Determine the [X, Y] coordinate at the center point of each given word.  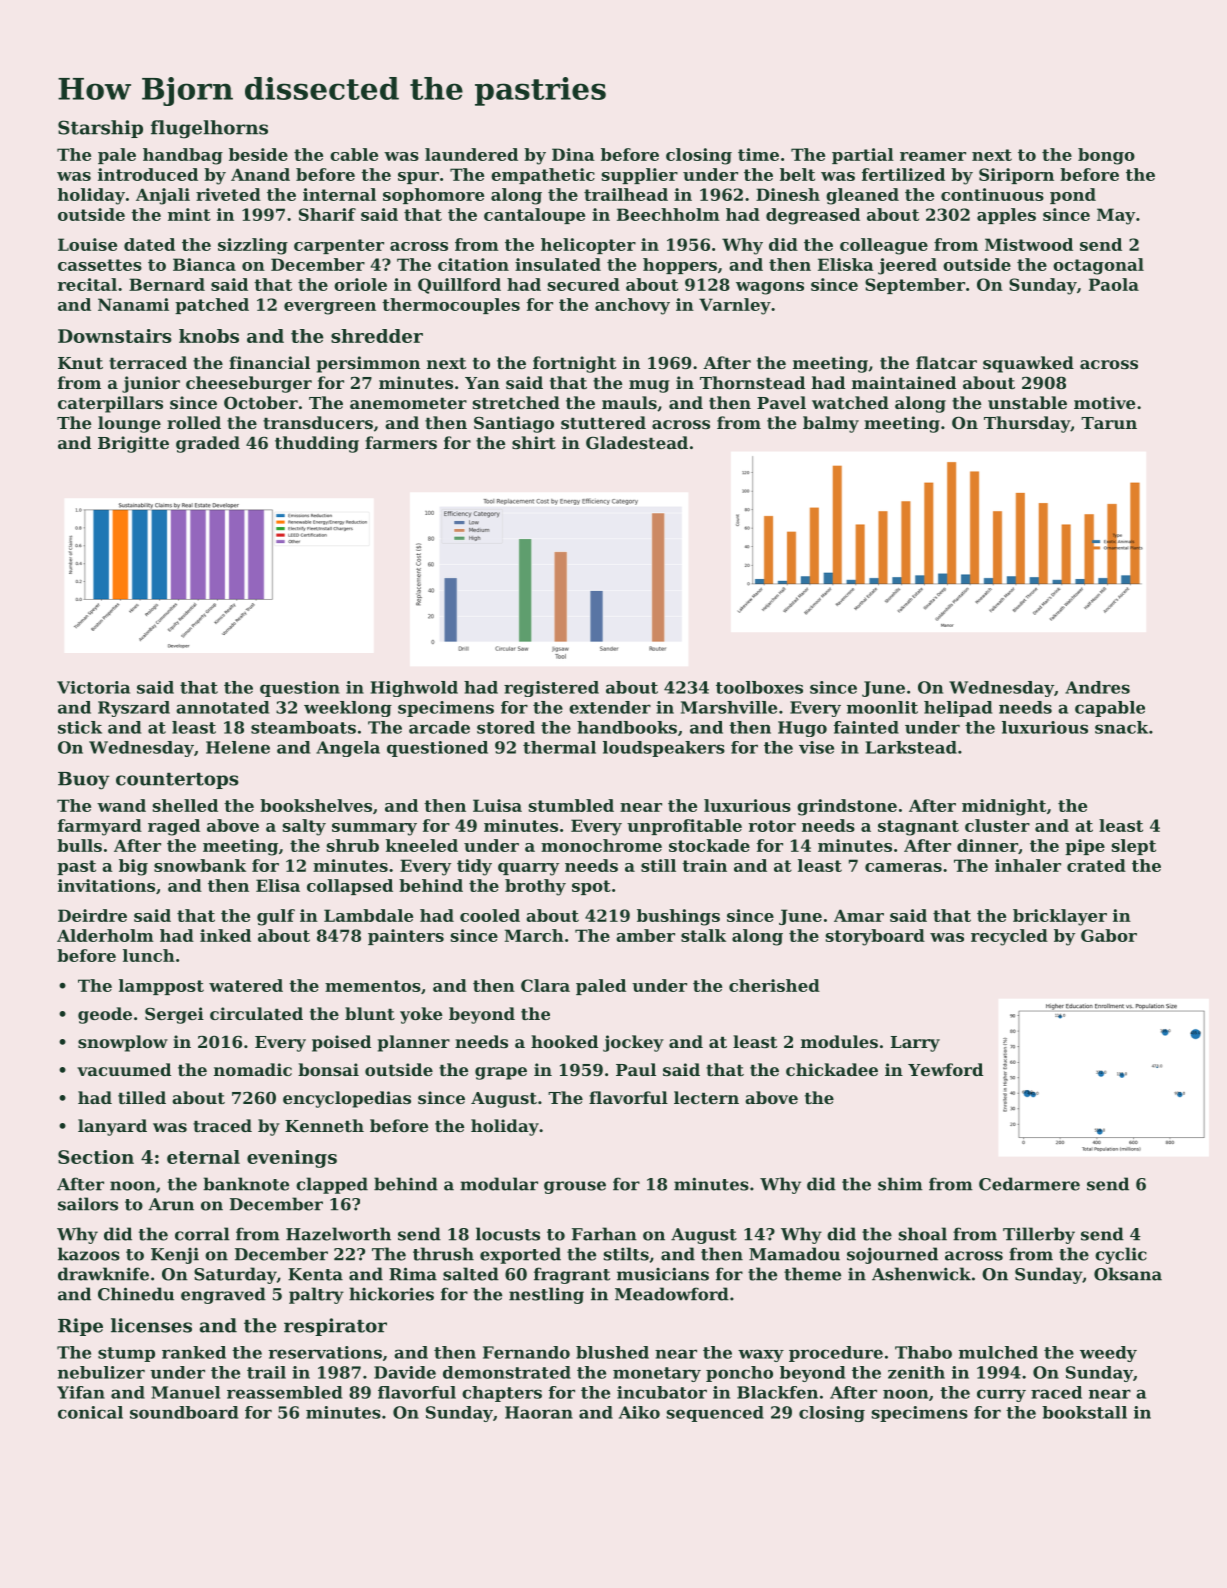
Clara [545, 985]
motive [1104, 402]
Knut [80, 363]
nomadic [253, 1069]
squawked [1028, 364]
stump [126, 1354]
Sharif [327, 214]
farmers [401, 442]
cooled [490, 915]
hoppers [680, 266]
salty [304, 827]
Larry [915, 1044]
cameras [903, 867]
